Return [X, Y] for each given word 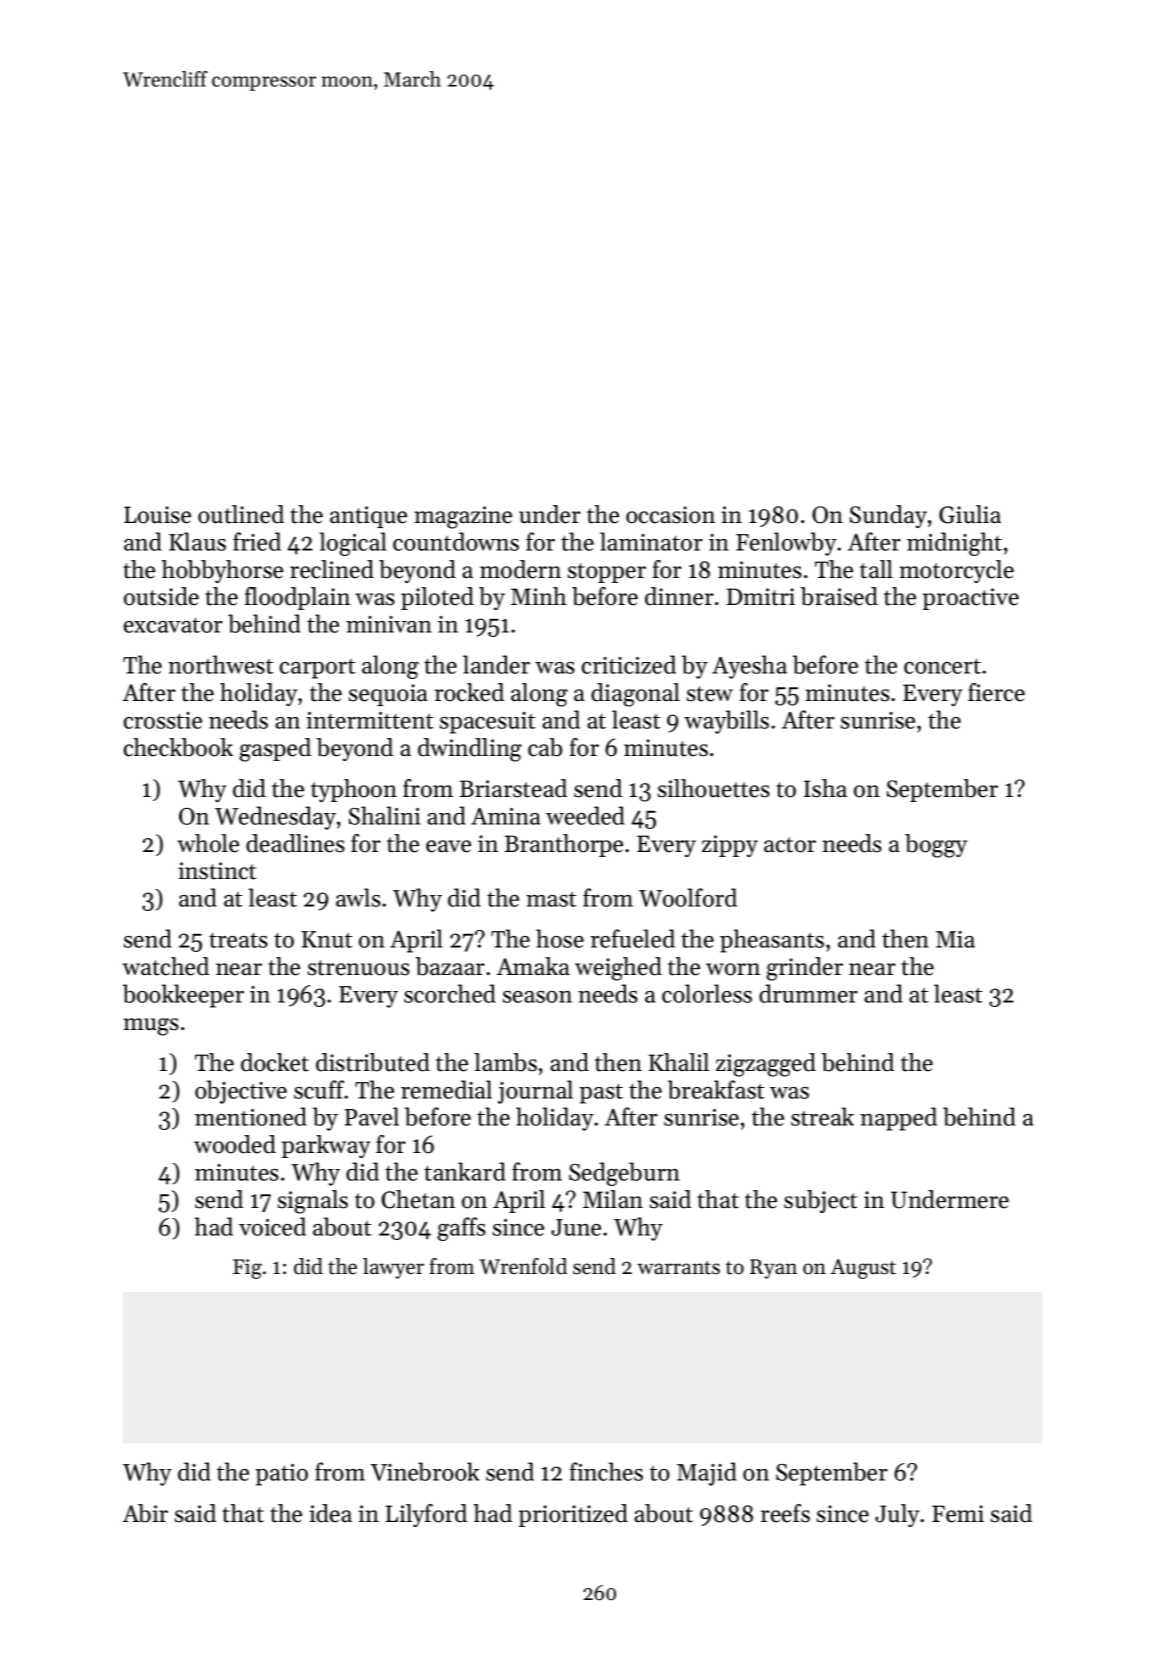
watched [166, 966]
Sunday [888, 516]
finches [606, 1471]
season [537, 997]
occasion [670, 515]
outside [161, 596]
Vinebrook [424, 1471]
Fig [247, 1269]
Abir [145, 1513]
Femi [958, 1514]
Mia [955, 939]
